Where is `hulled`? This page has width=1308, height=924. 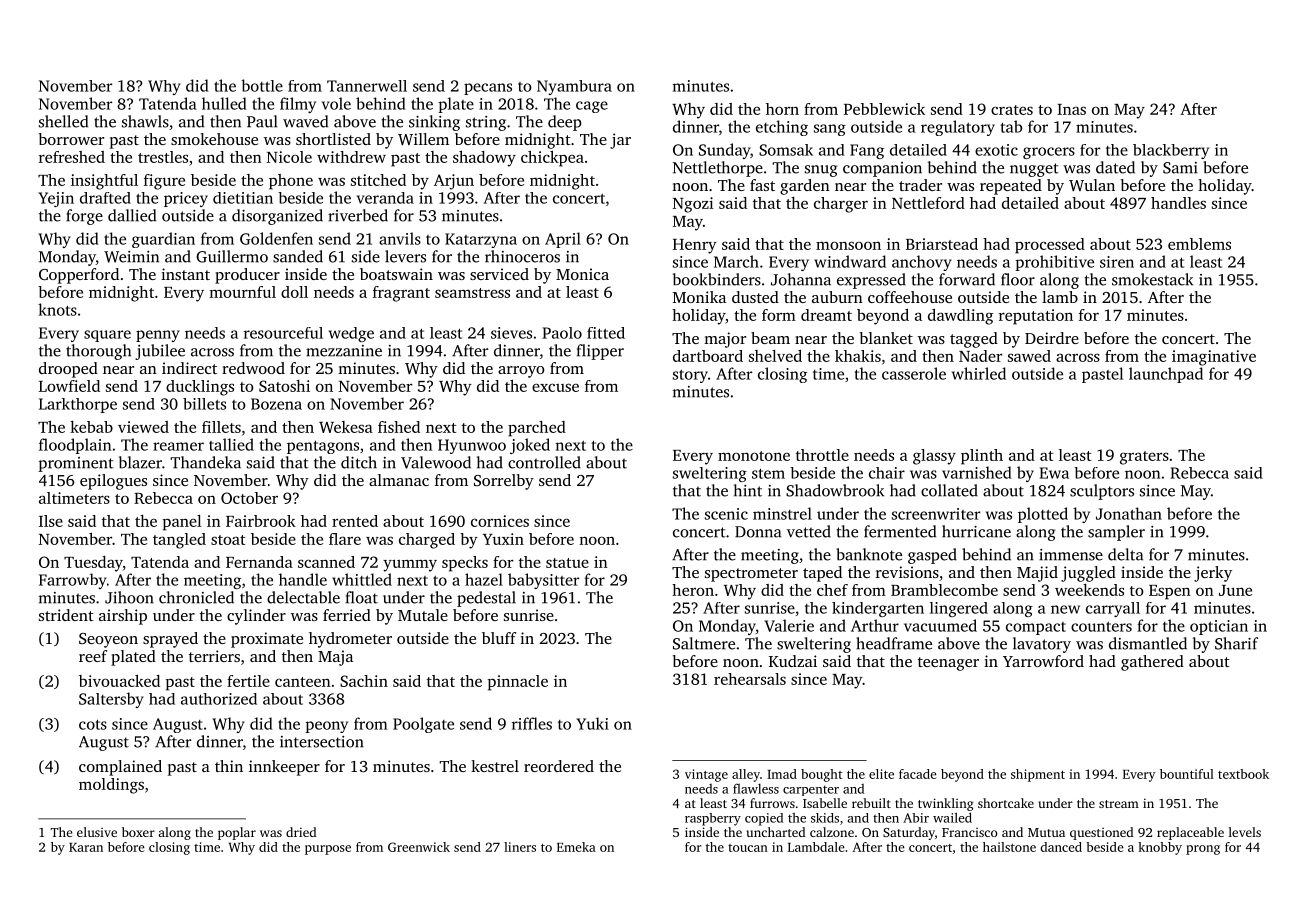 hulled is located at coordinates (224, 103).
